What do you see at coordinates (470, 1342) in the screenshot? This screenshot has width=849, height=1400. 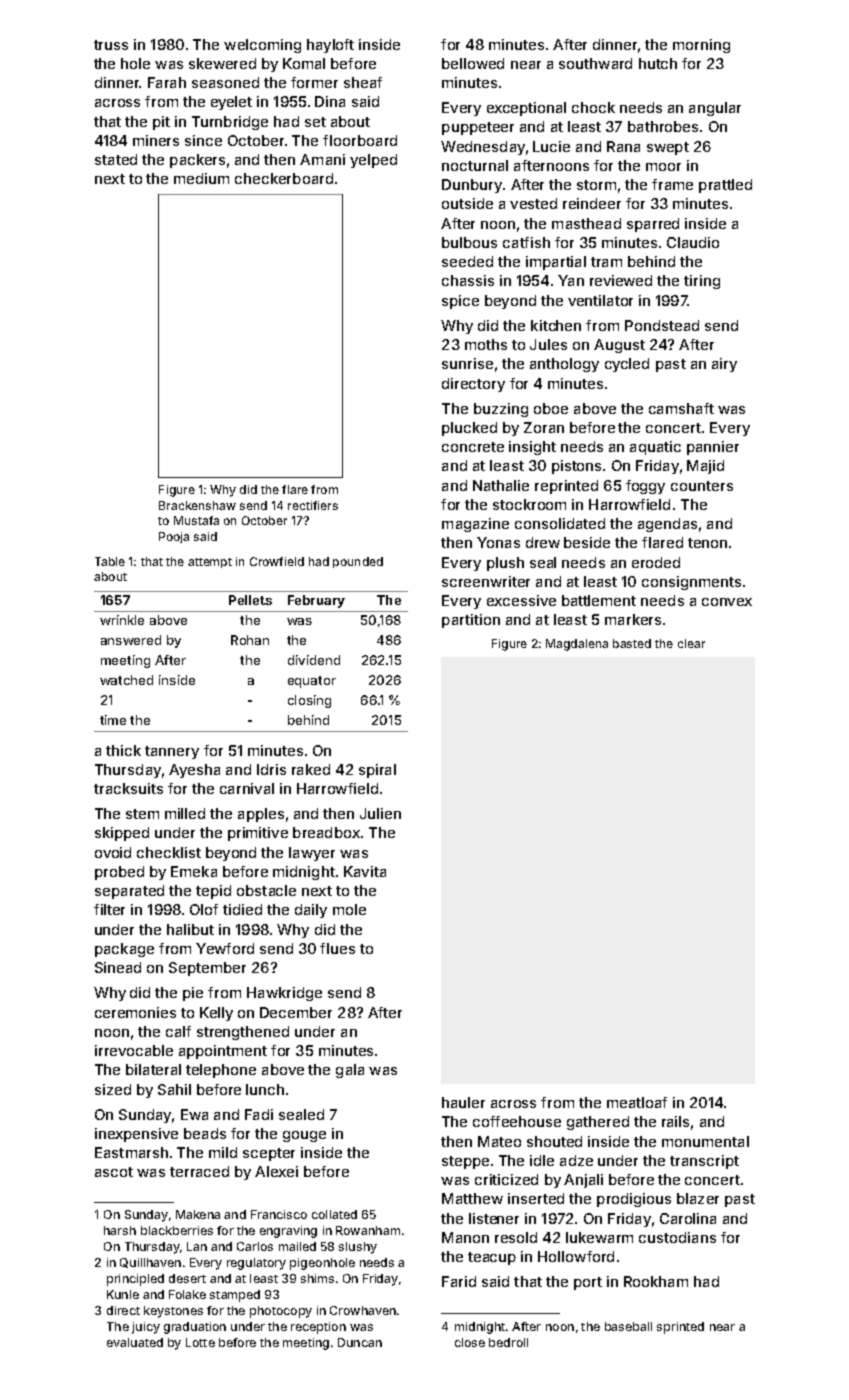 I see `close` at bounding box center [470, 1342].
